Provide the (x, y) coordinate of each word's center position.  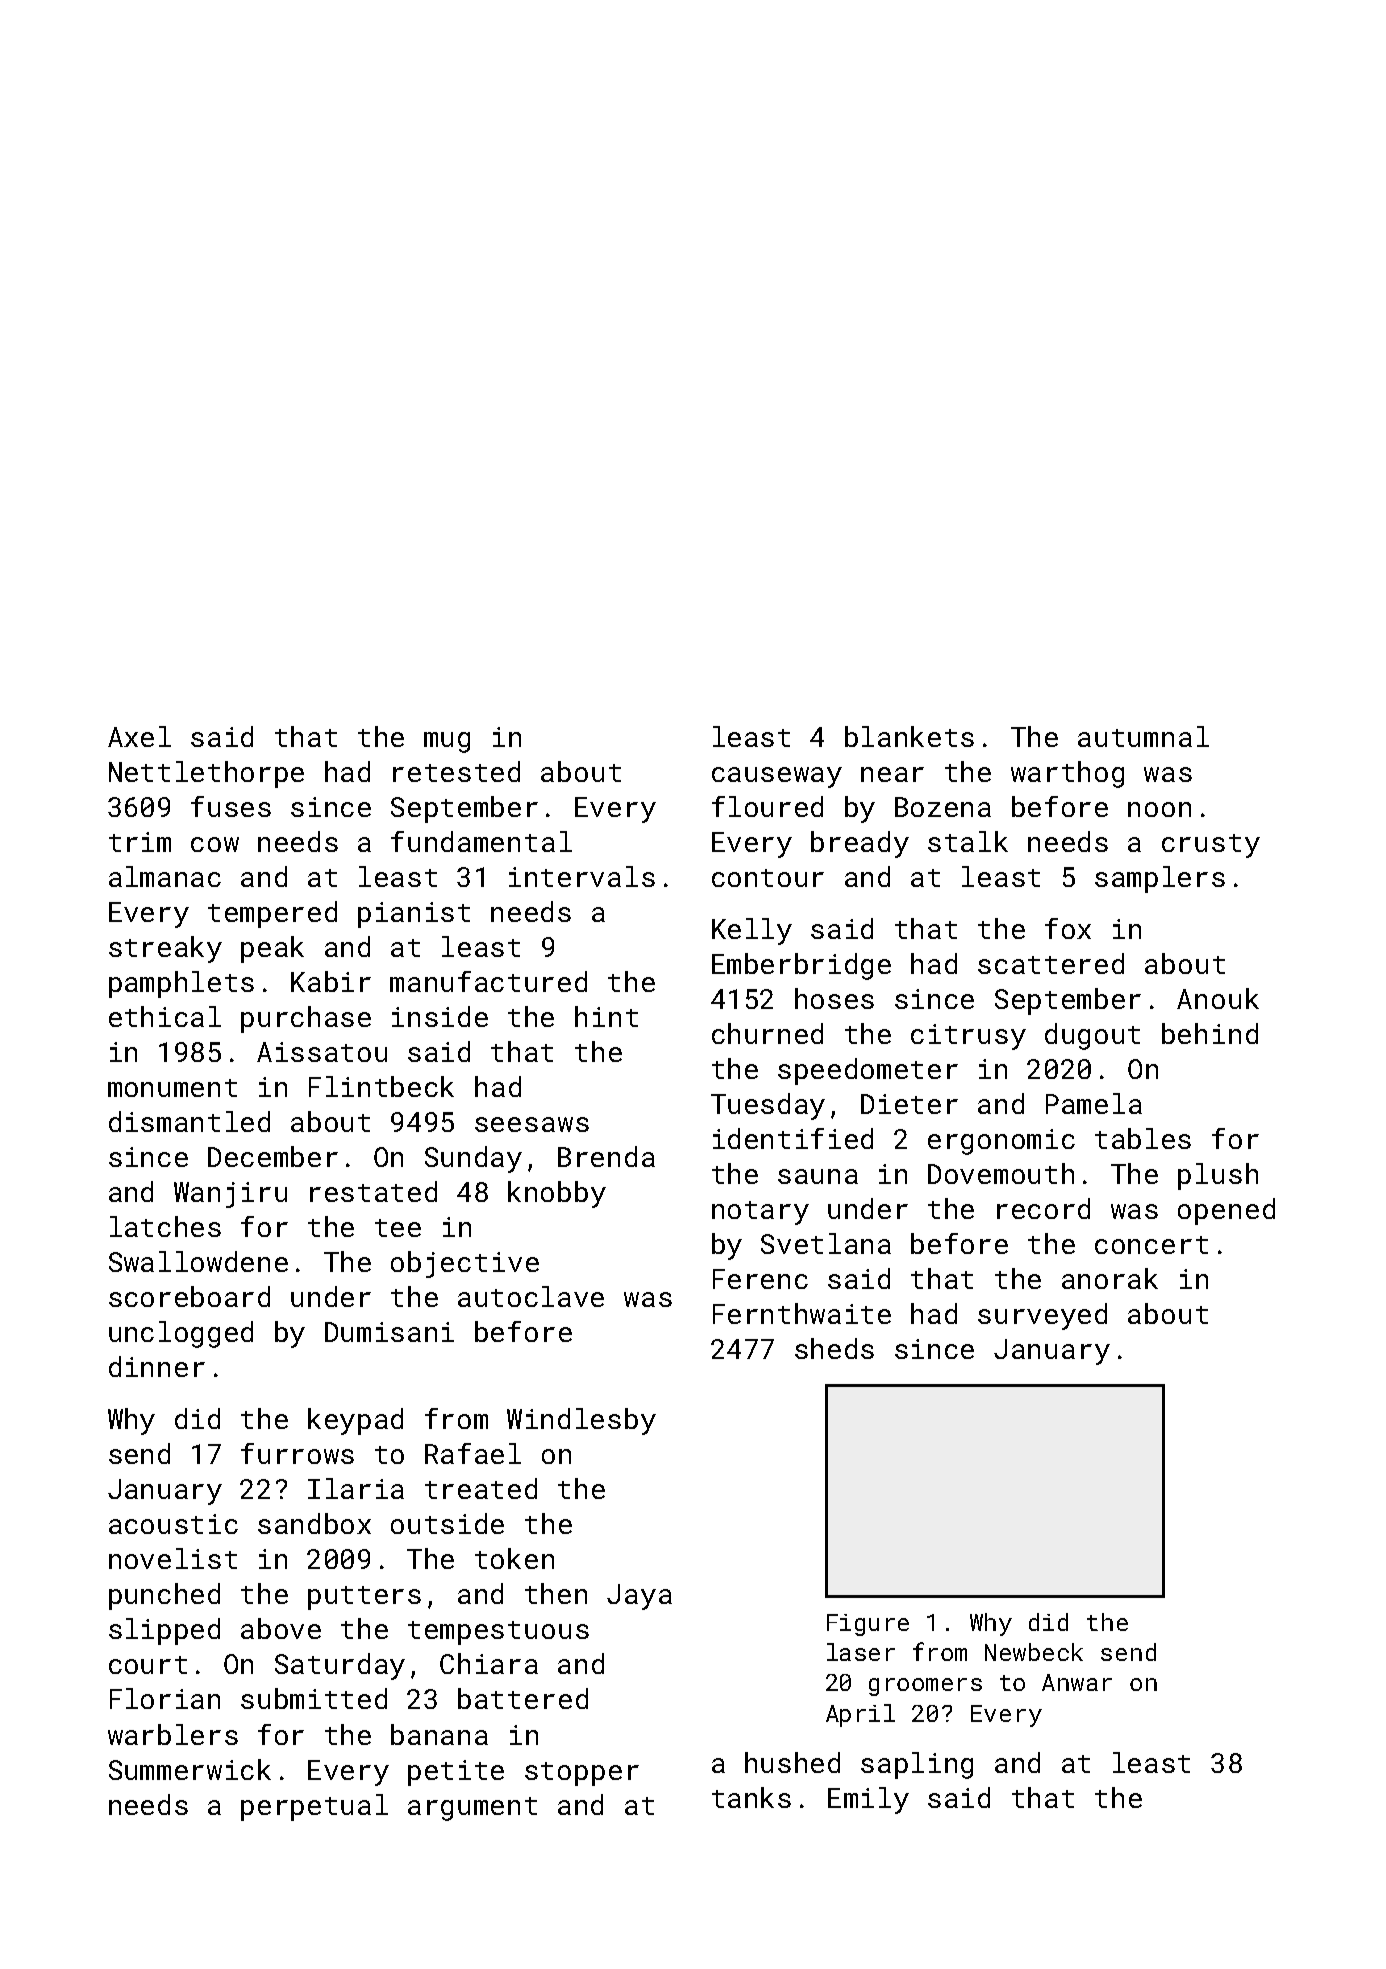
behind (1210, 1033)
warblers (173, 1734)
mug (447, 742)
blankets (909, 736)
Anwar (1077, 1682)
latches (165, 1226)
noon (1159, 809)
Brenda (606, 1156)
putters (364, 1598)
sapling (917, 1765)
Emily (868, 1800)
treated (481, 1488)
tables (1143, 1138)
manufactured (488, 981)
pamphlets (181, 984)
